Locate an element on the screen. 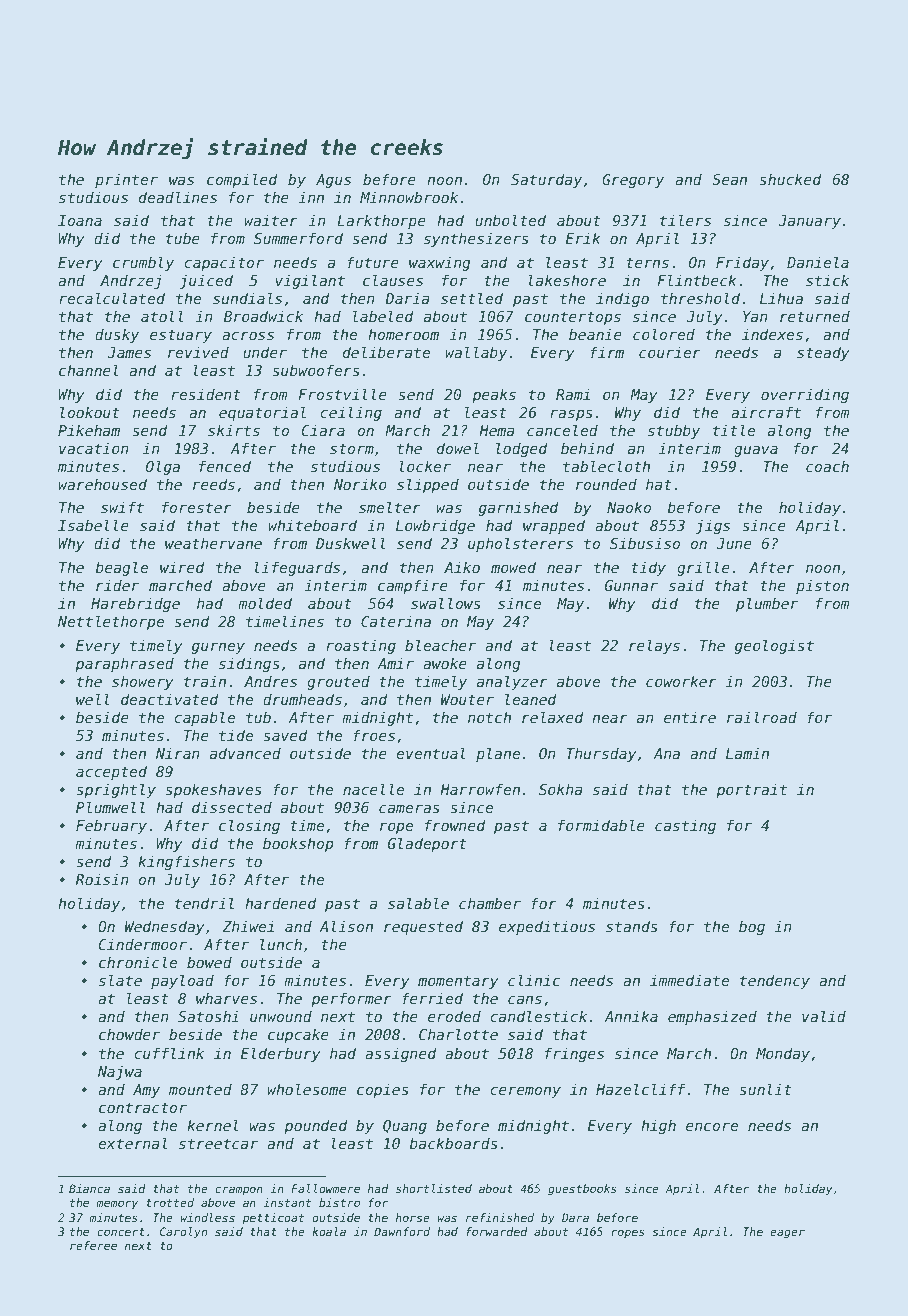 The height and width of the screenshot is (1316, 908). rounded is located at coordinates (606, 484).
